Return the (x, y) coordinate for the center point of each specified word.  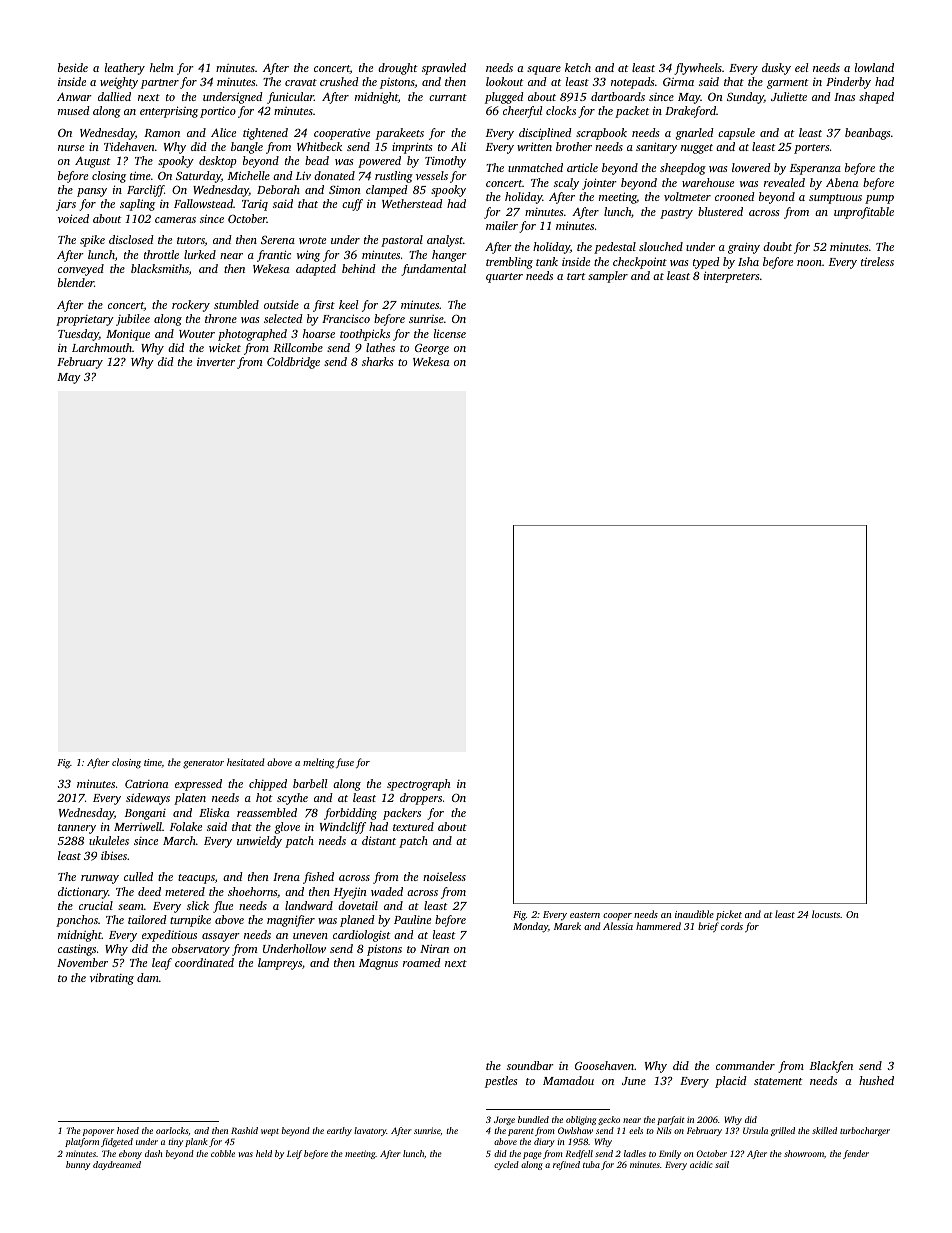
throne (221, 318)
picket (729, 915)
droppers (421, 799)
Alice (223, 132)
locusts (826, 914)
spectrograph (418, 785)
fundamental (433, 270)
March (179, 840)
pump (879, 199)
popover (98, 1132)
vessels (432, 175)
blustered (720, 211)
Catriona (146, 783)
